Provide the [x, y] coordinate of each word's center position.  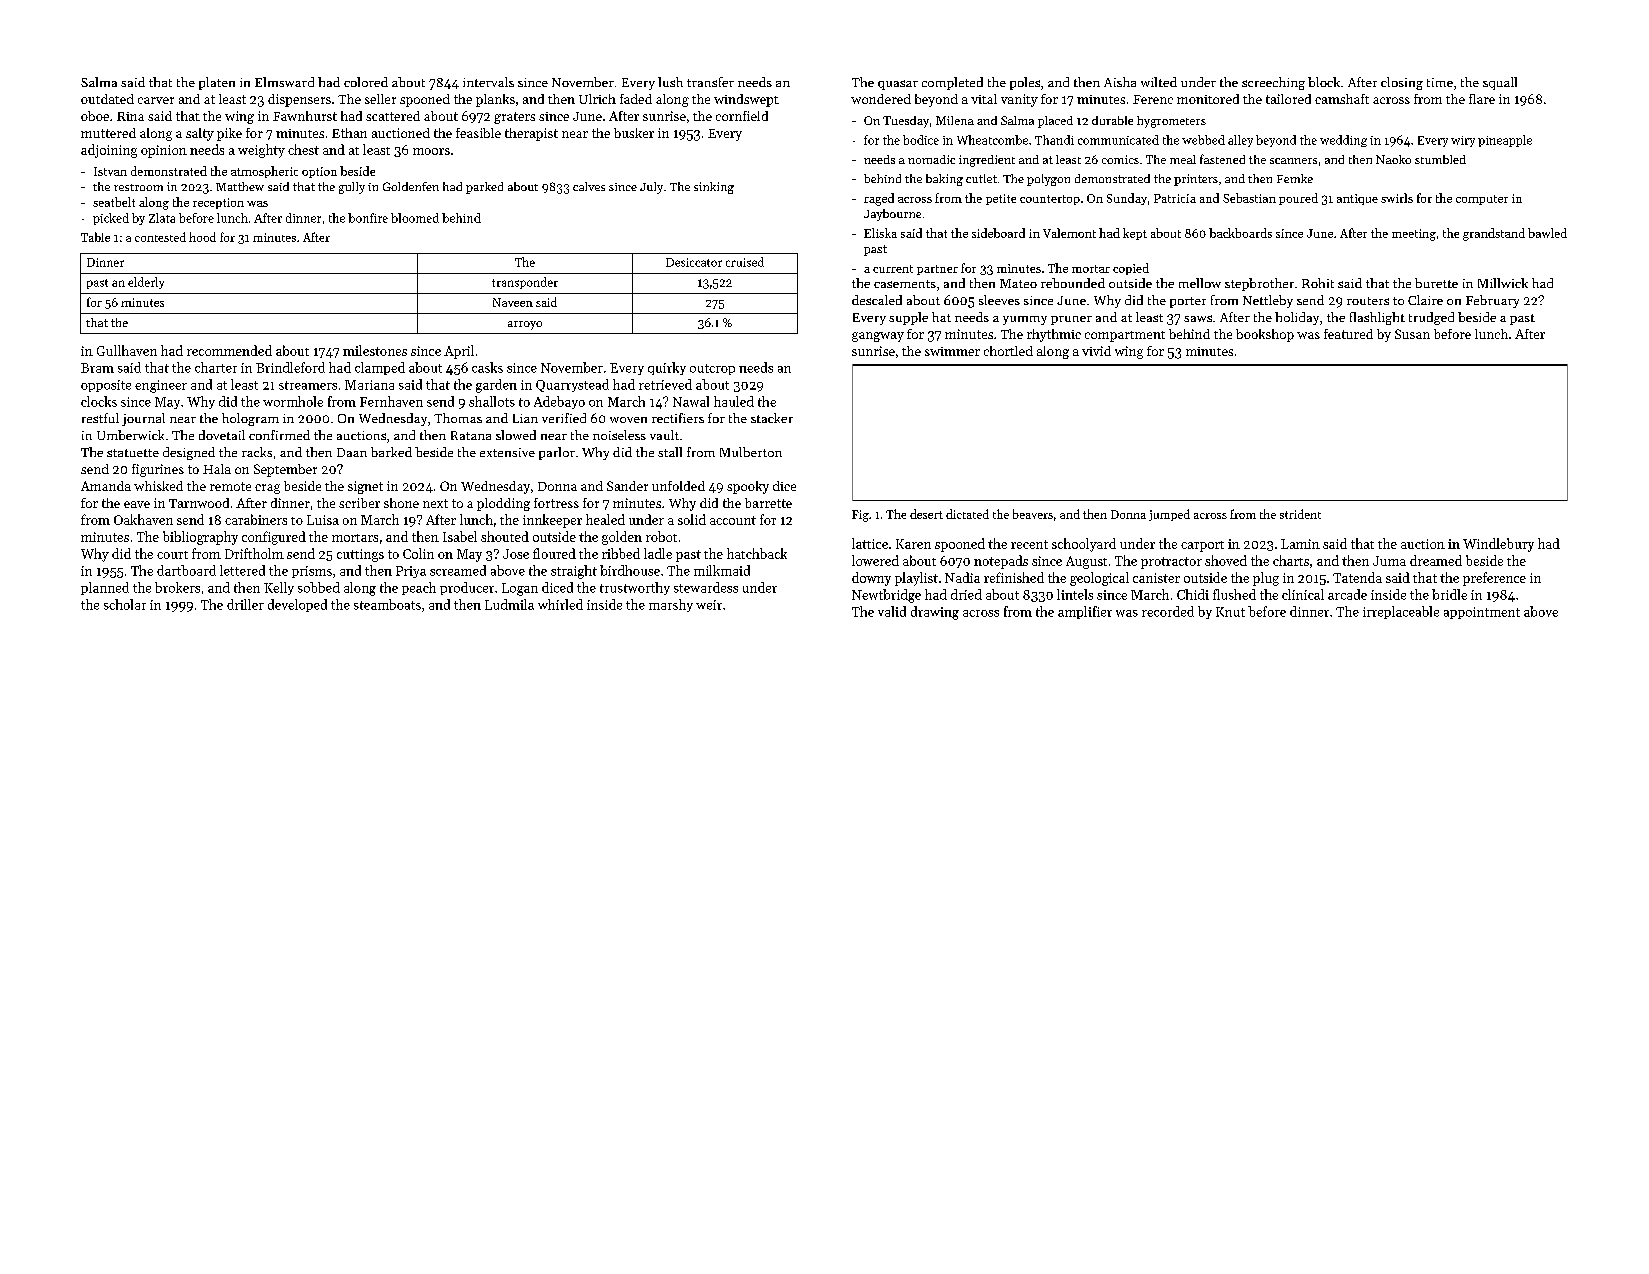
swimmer [952, 351]
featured [1348, 334]
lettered [242, 570]
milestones [375, 350]
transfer [710, 82]
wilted [1159, 82]
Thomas [458, 418]
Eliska [880, 233]
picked [111, 219]
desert [926, 514]
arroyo [525, 325]
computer [1482, 200]
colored [366, 82]
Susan [1412, 334]
